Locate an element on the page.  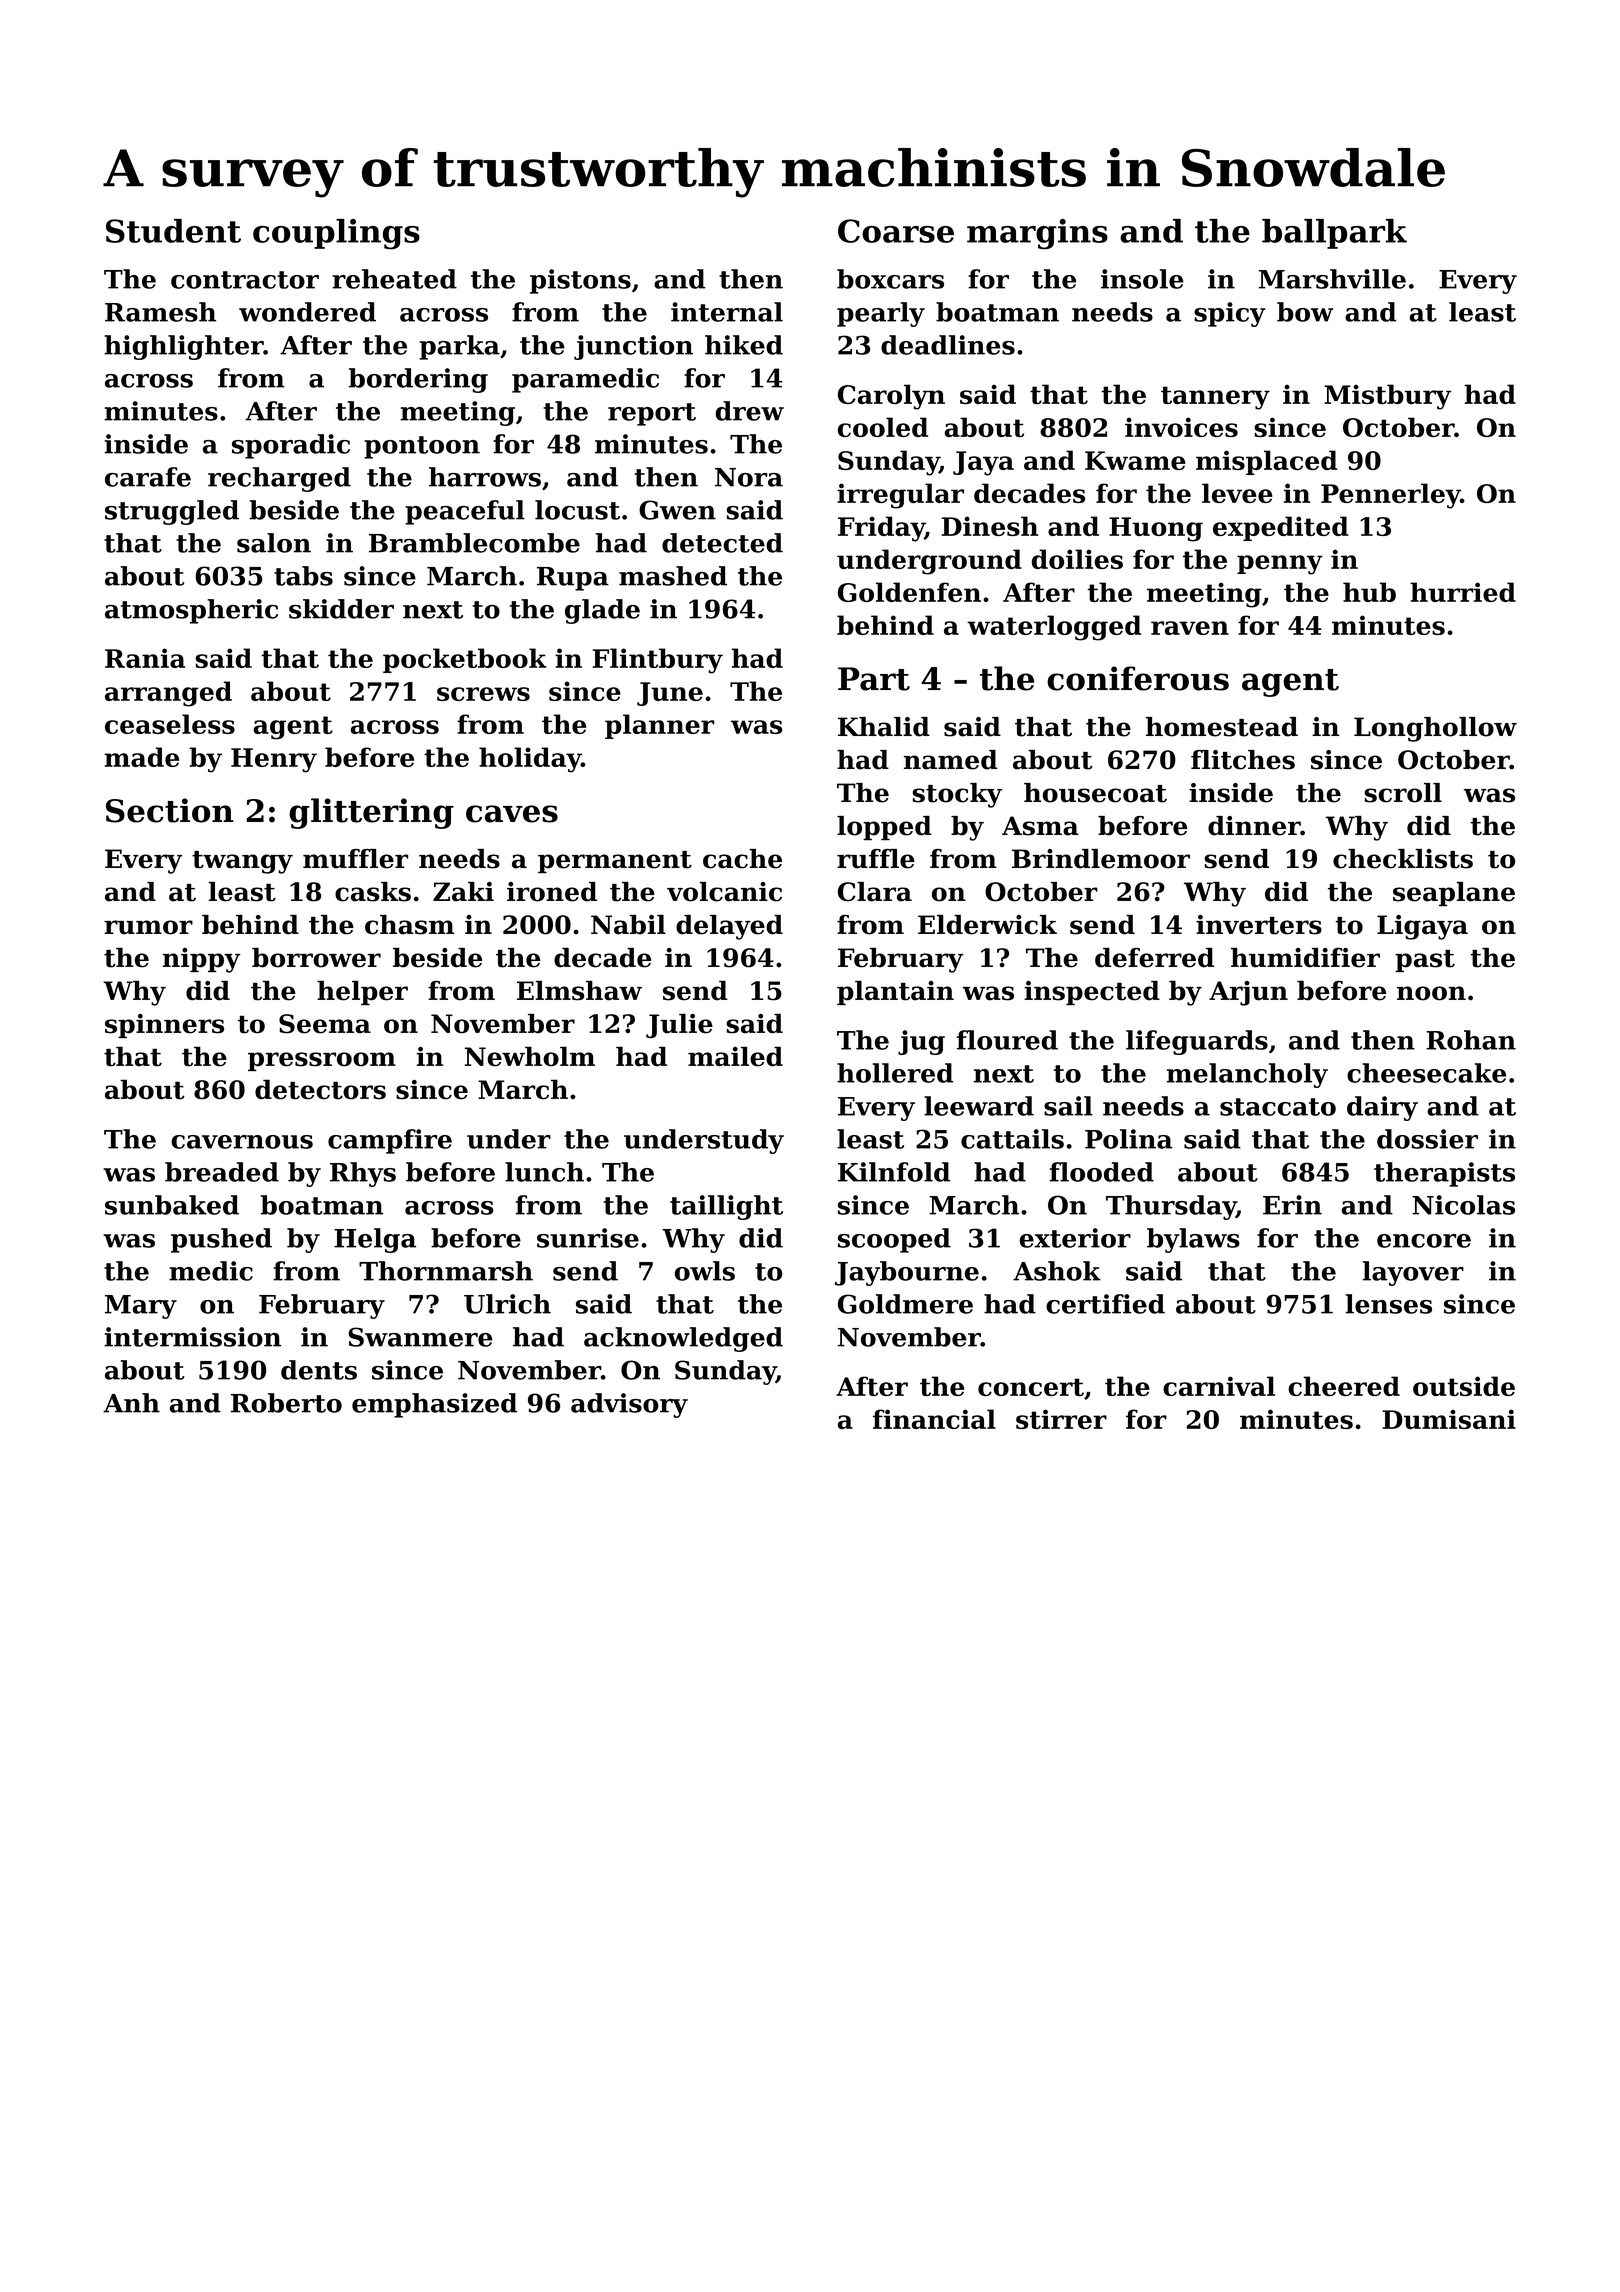
permanent is located at coordinates (615, 862).
